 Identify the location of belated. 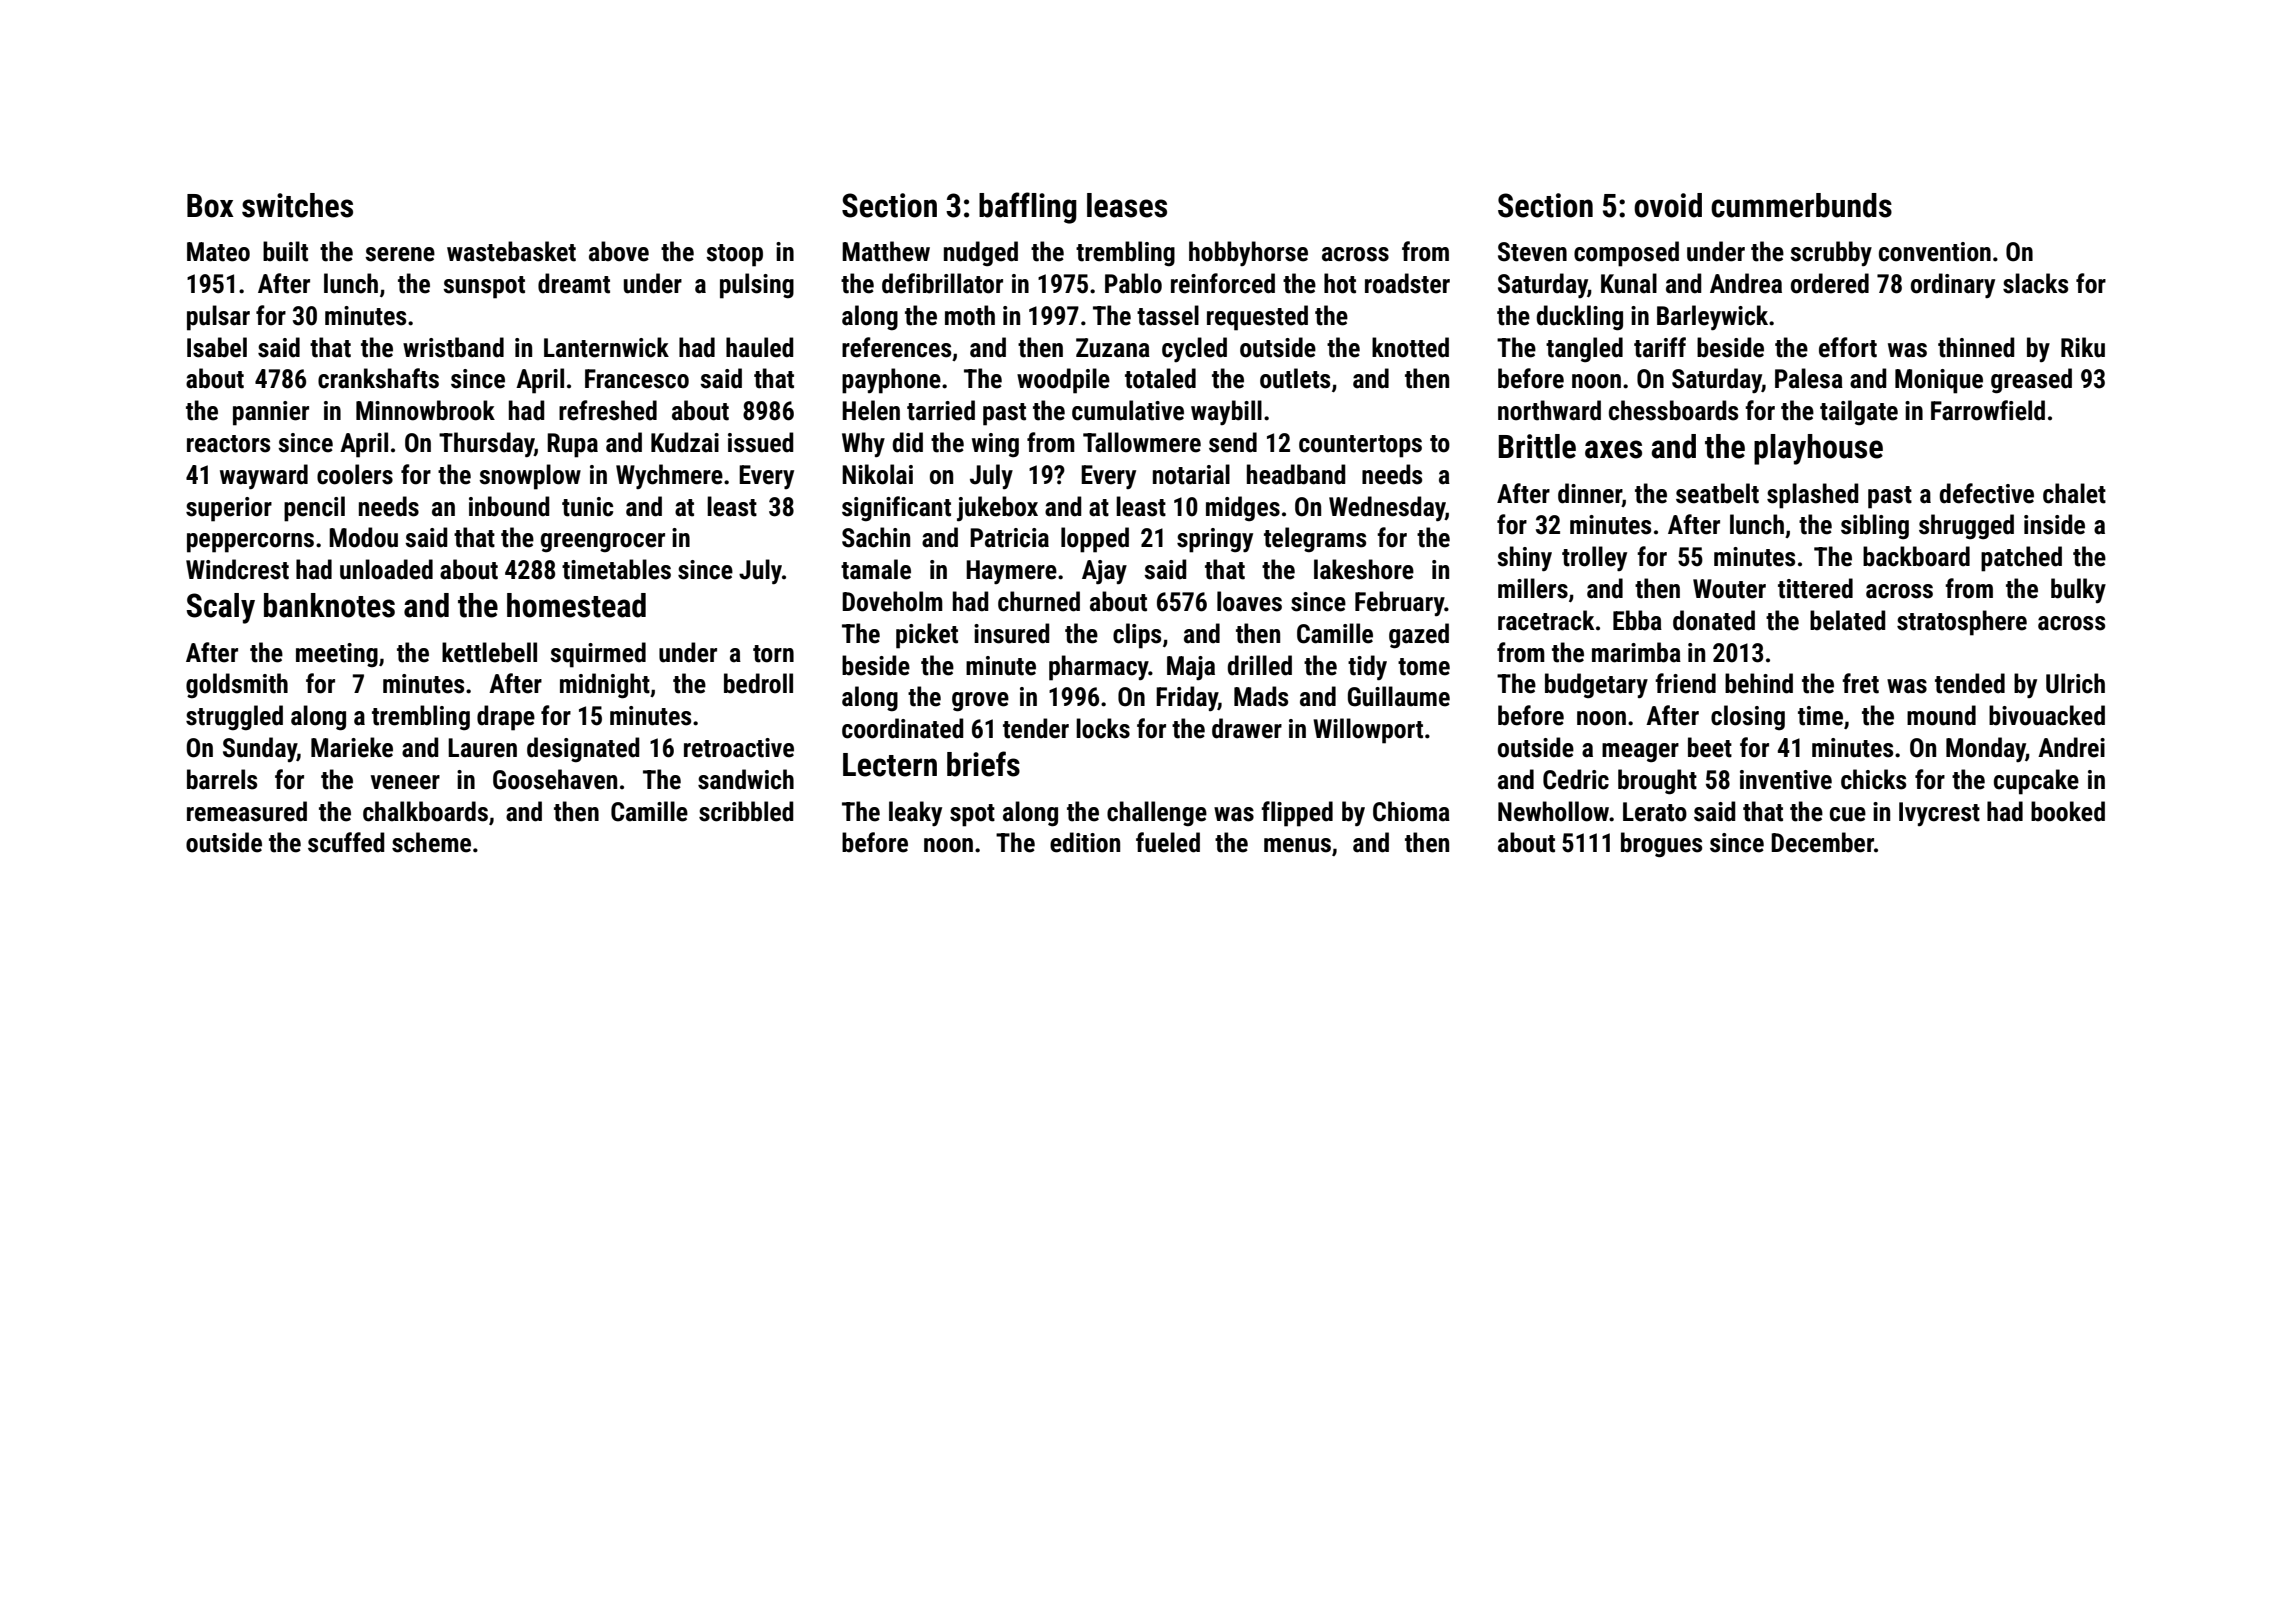
(1848, 620).
